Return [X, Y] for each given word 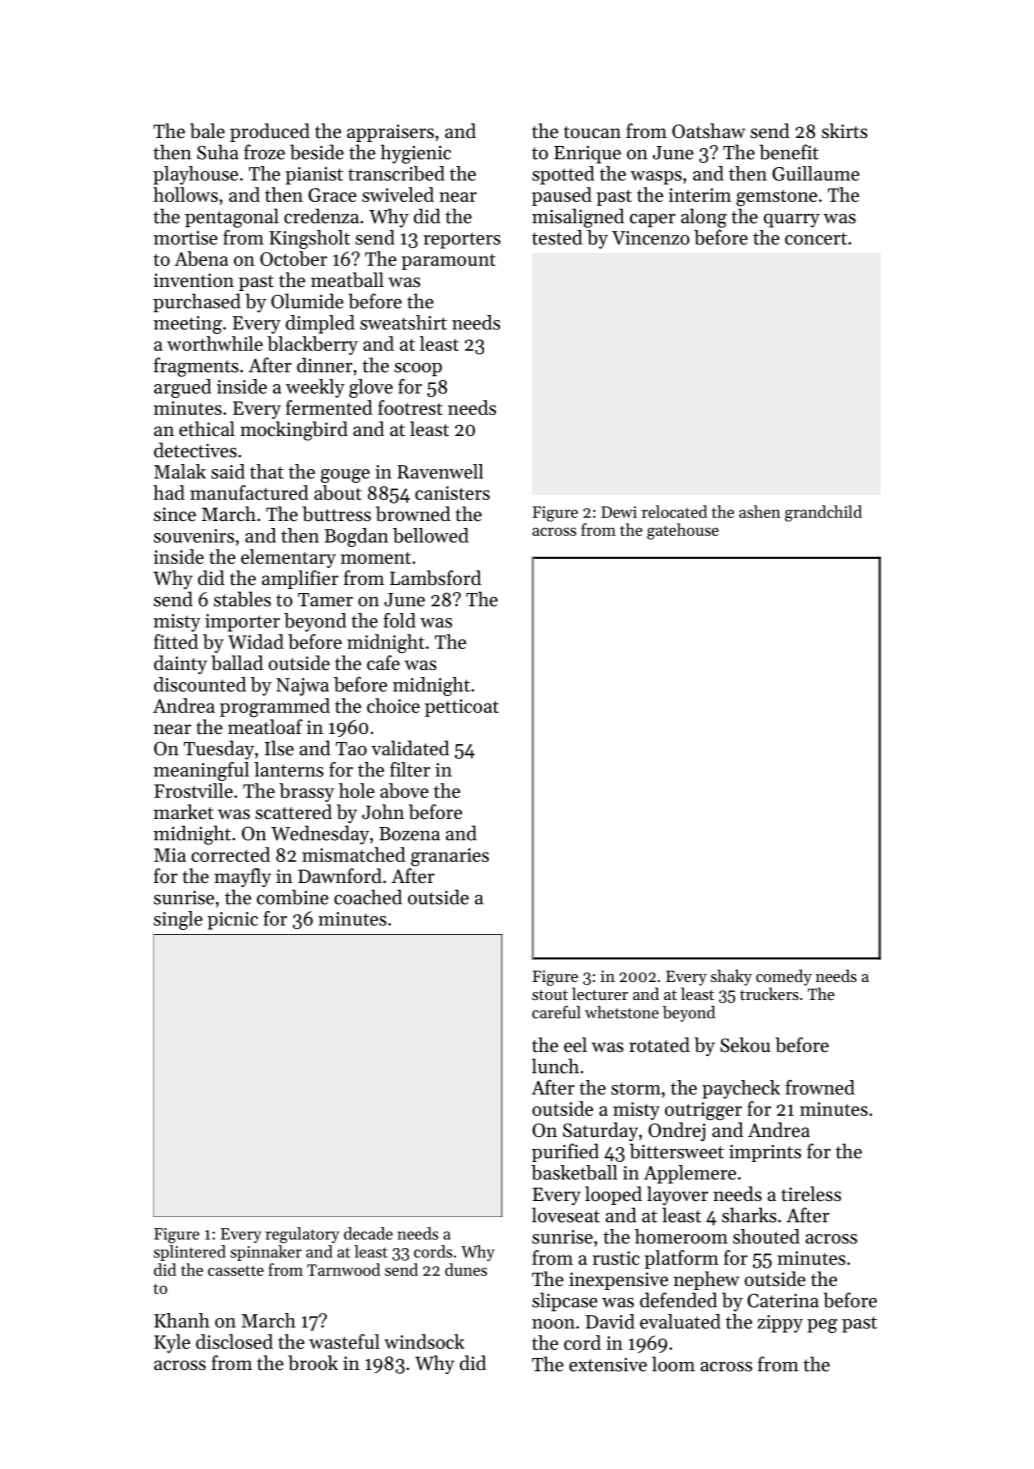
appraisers [390, 133]
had [169, 492]
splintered [190, 1253]
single [178, 920]
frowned [820, 1087]
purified [565, 1152]
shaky [731, 977]
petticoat [462, 708]
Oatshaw [708, 130]
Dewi [619, 512]
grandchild [823, 513]
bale [207, 131]
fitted [176, 641]
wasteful [344, 1341]
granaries [450, 857]
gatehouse [683, 531]
